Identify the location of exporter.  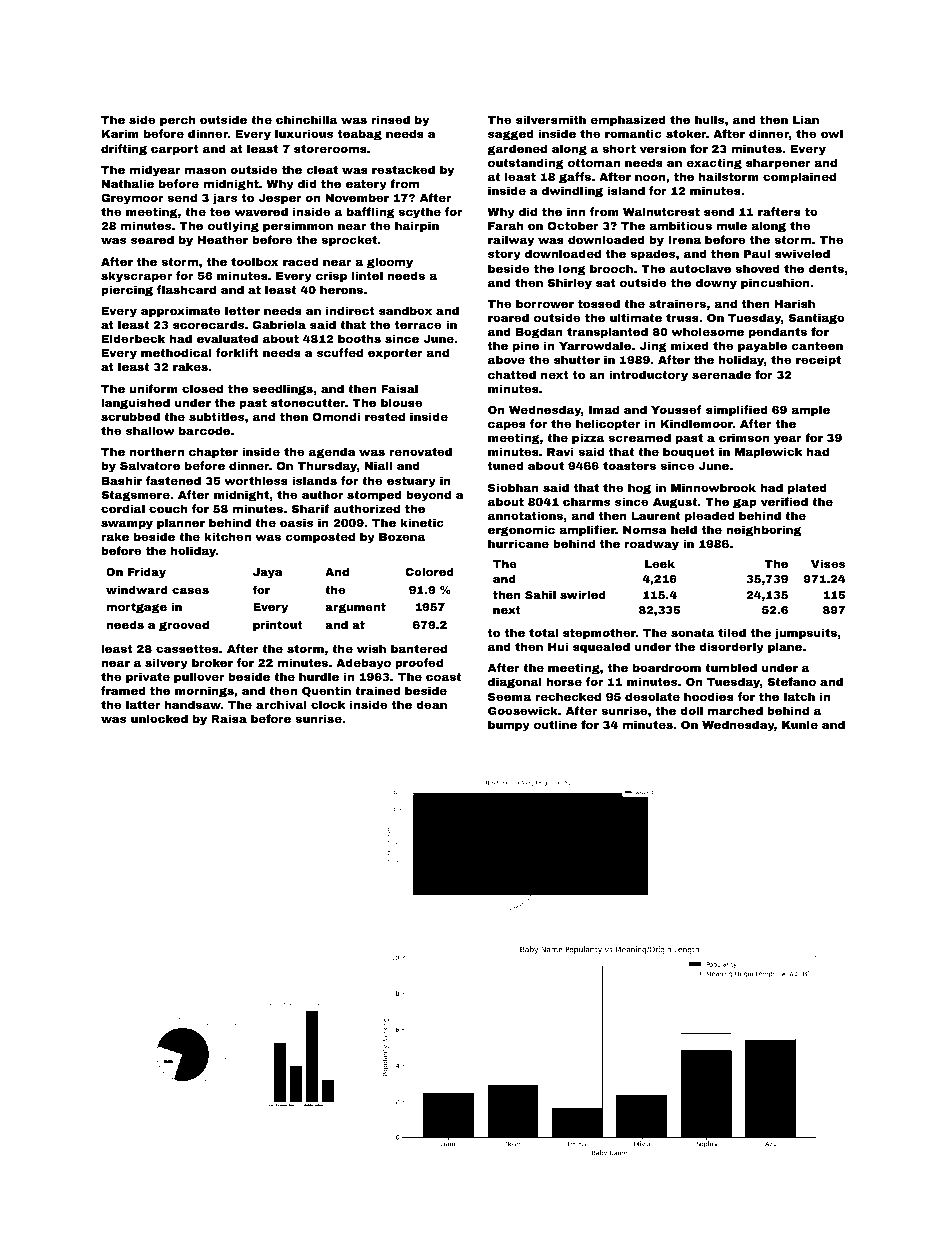
(395, 354).
